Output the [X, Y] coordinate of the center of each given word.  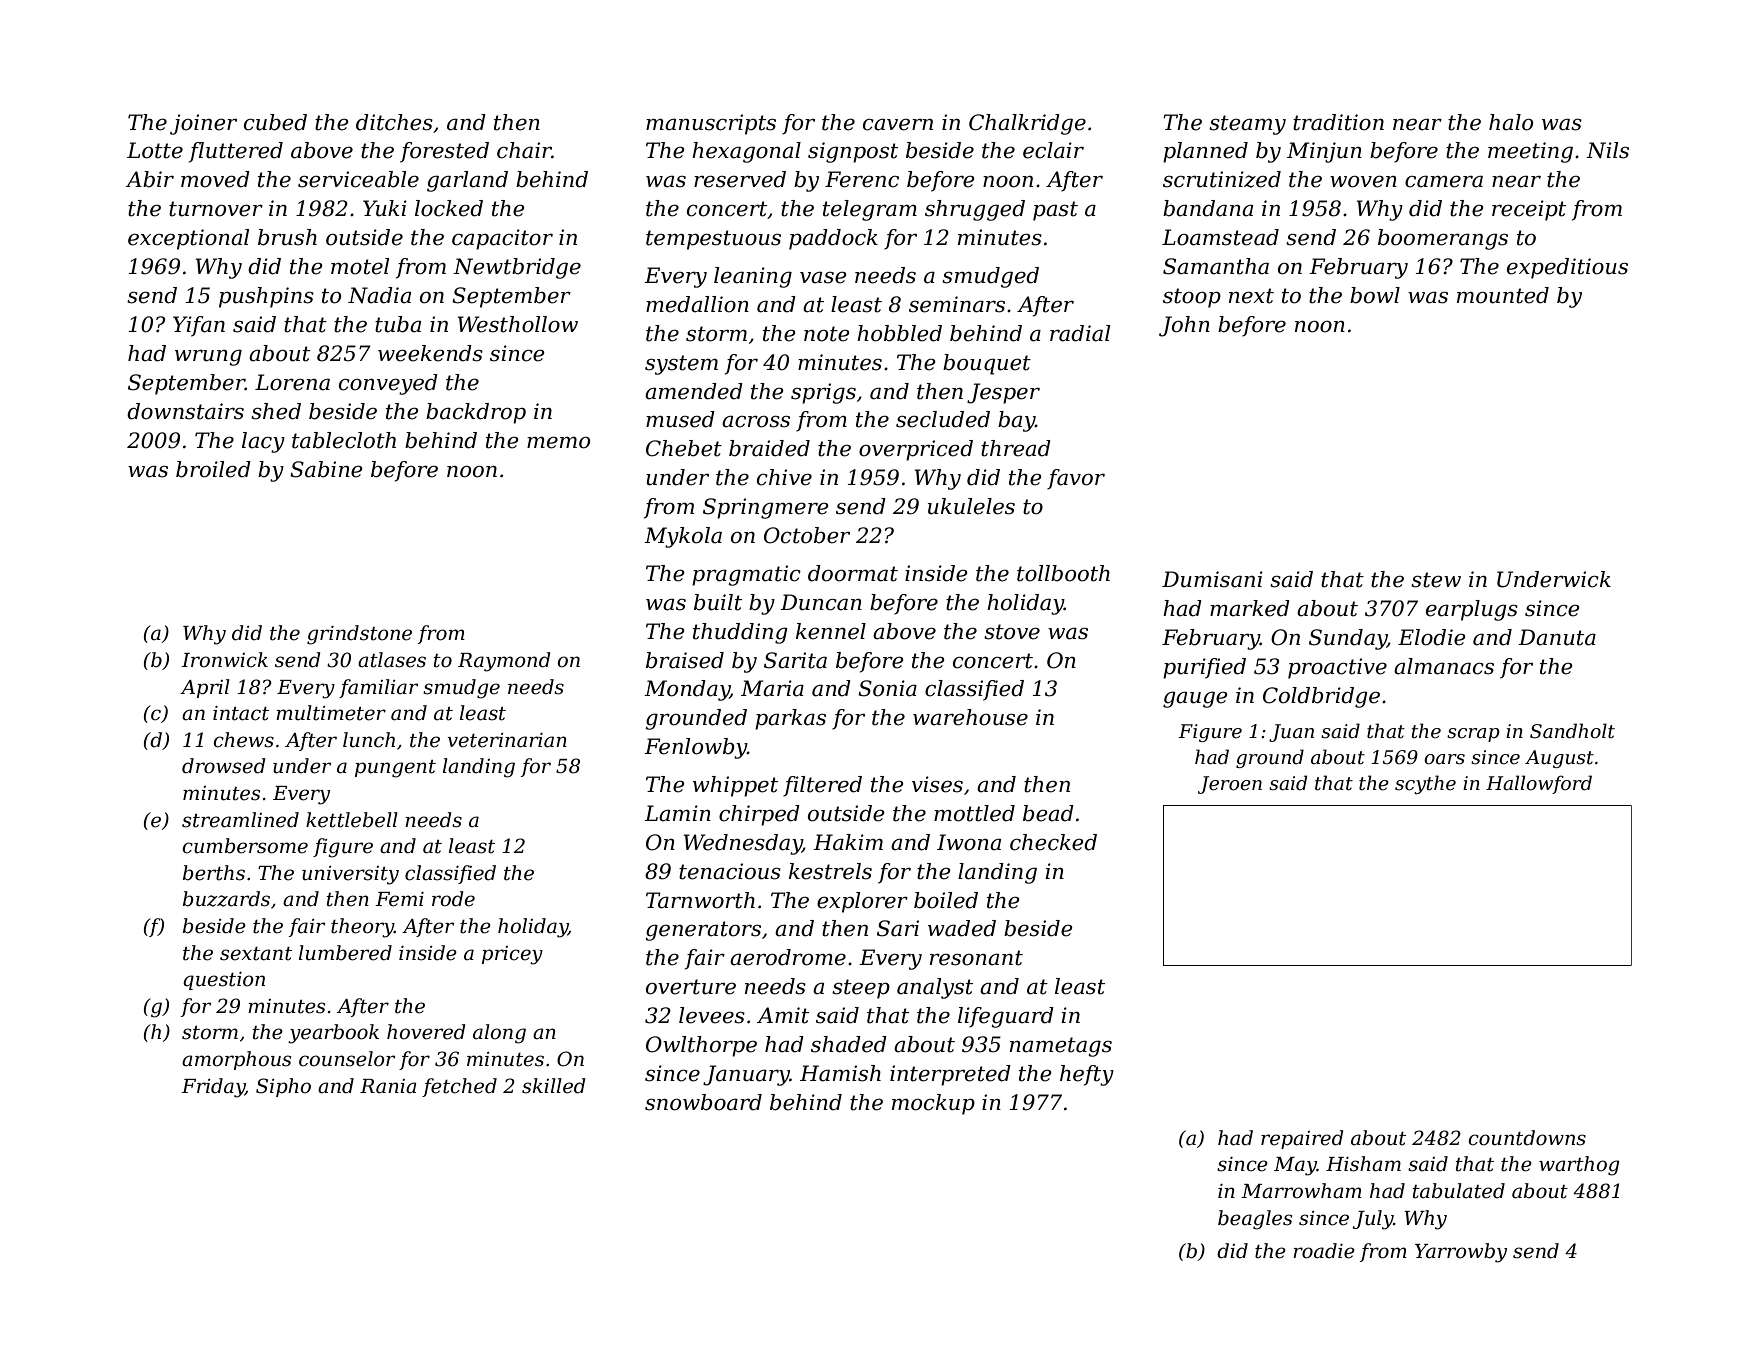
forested [444, 152]
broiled [213, 469]
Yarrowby [1461, 1253]
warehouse [970, 717]
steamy [1247, 125]
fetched [459, 1087]
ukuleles [971, 506]
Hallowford [1539, 784]
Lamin [677, 813]
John [1184, 326]
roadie [1324, 1251]
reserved [740, 179]
